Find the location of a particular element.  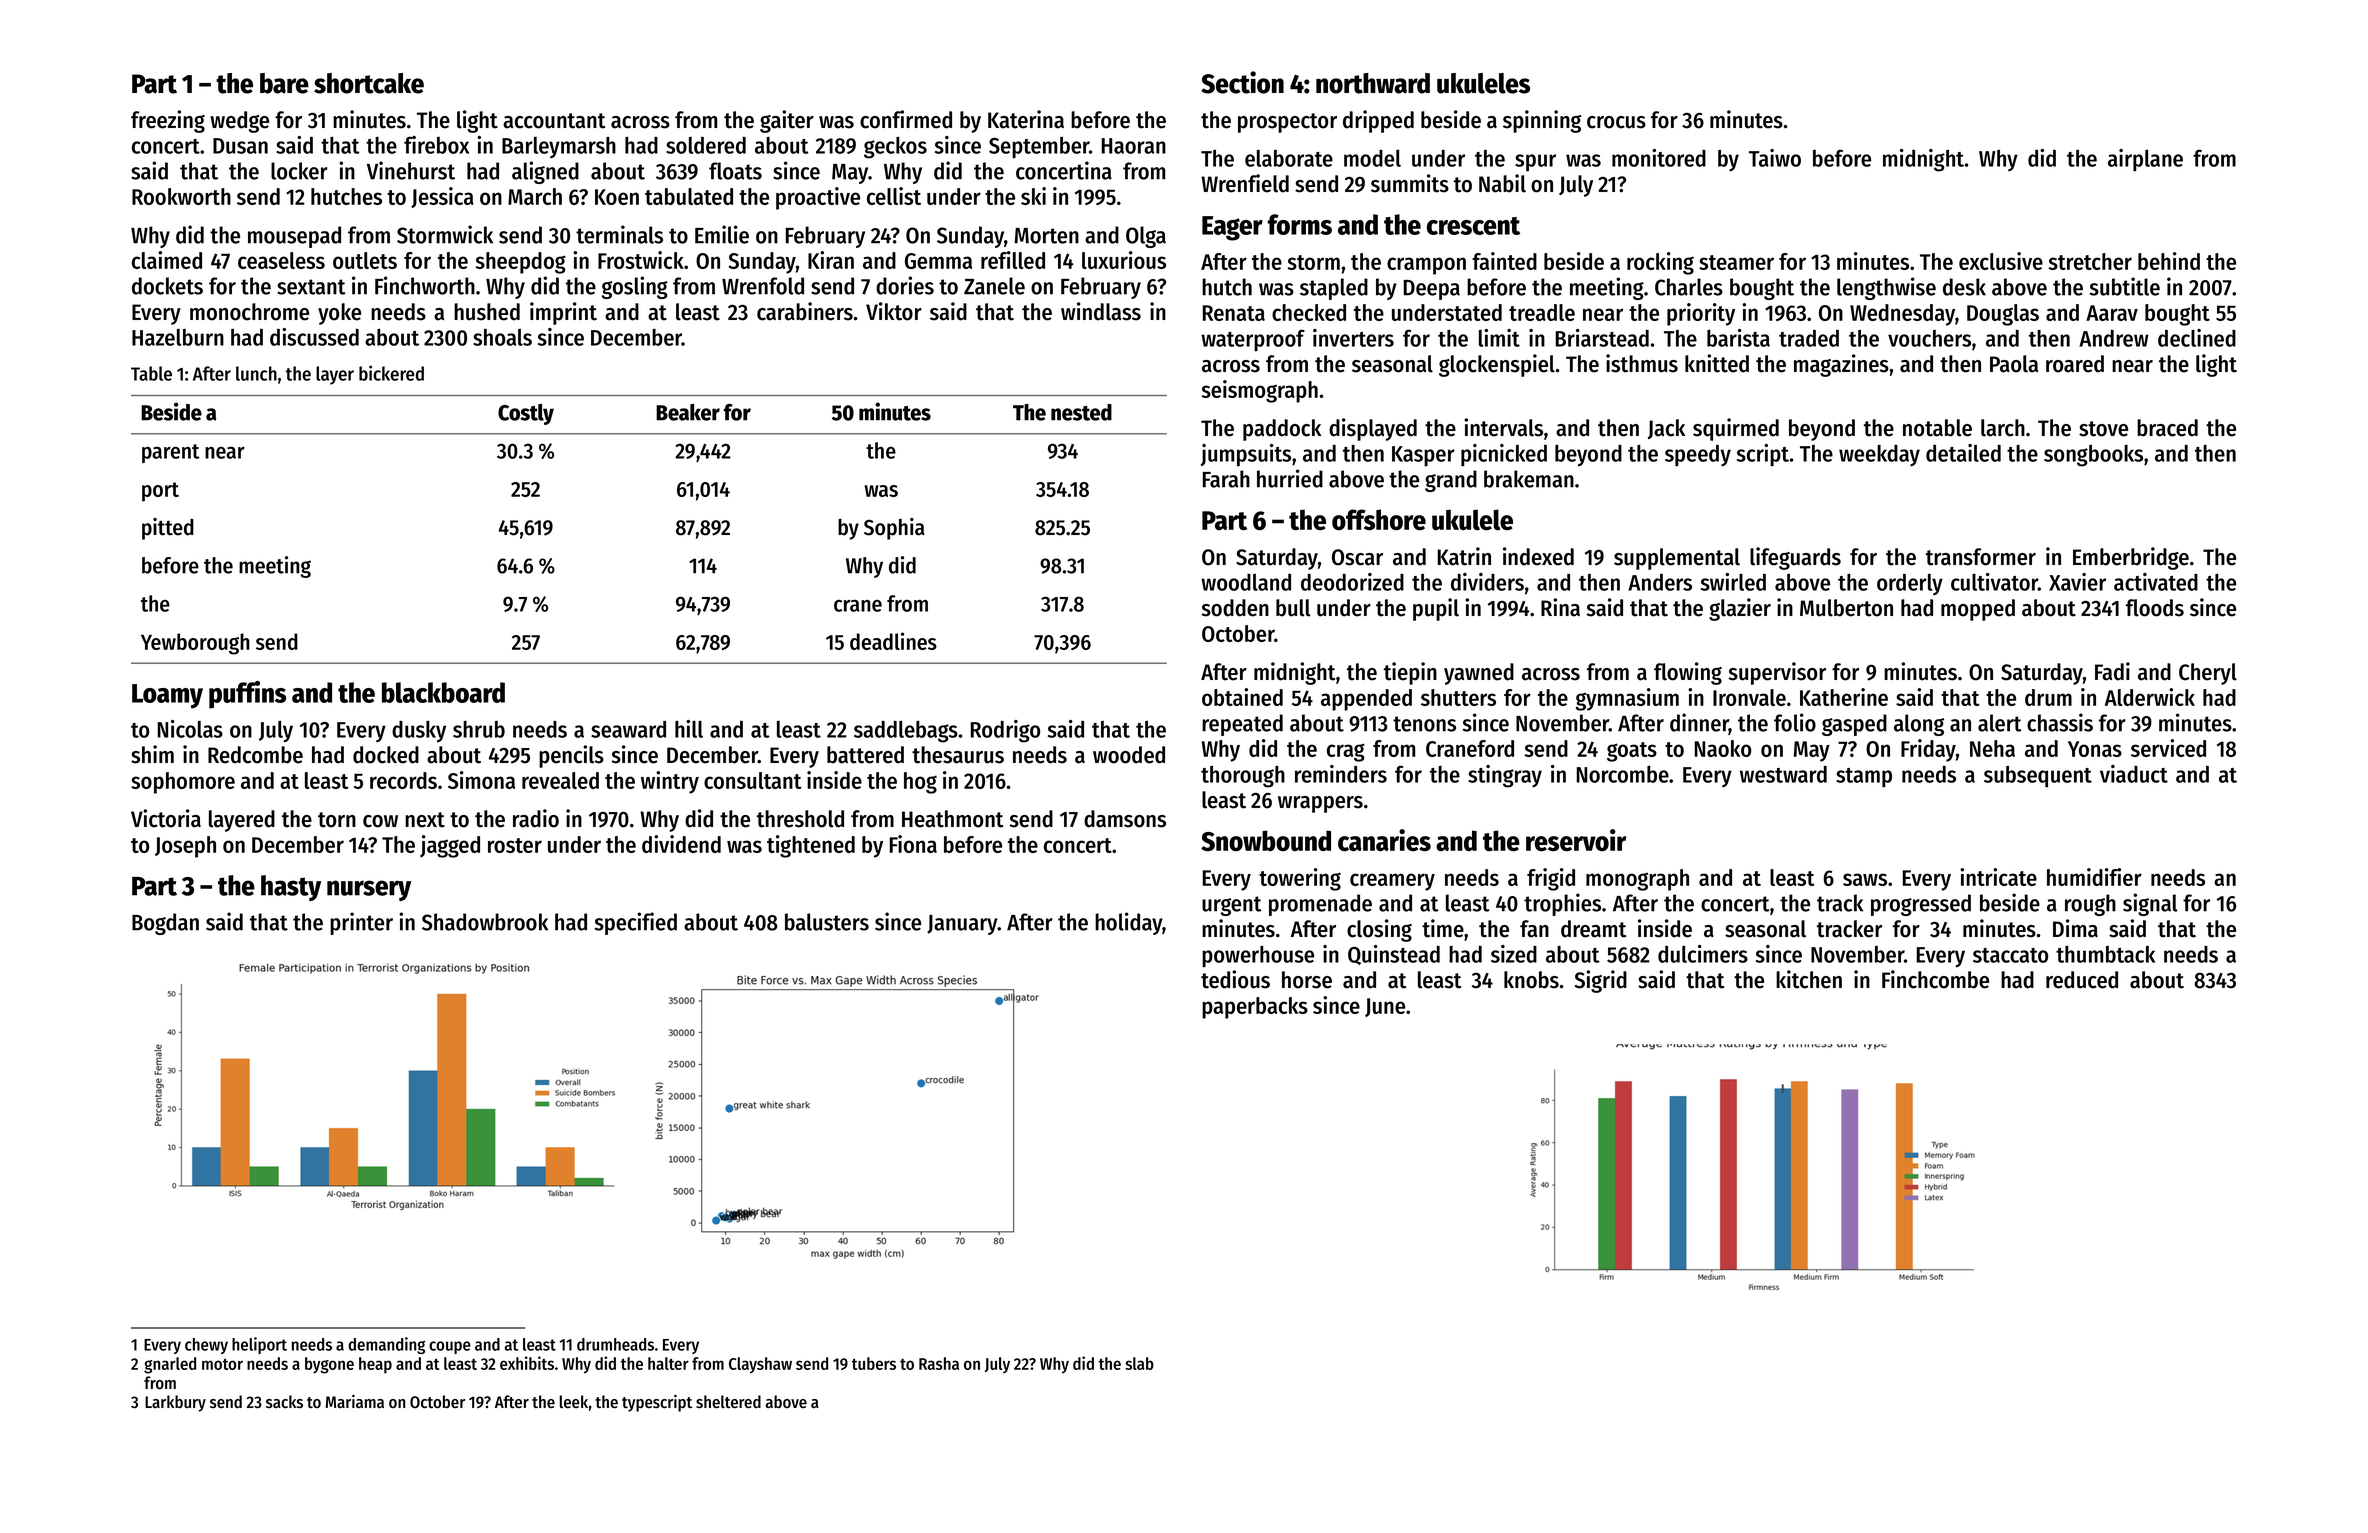

Section is located at coordinates (1242, 82).
